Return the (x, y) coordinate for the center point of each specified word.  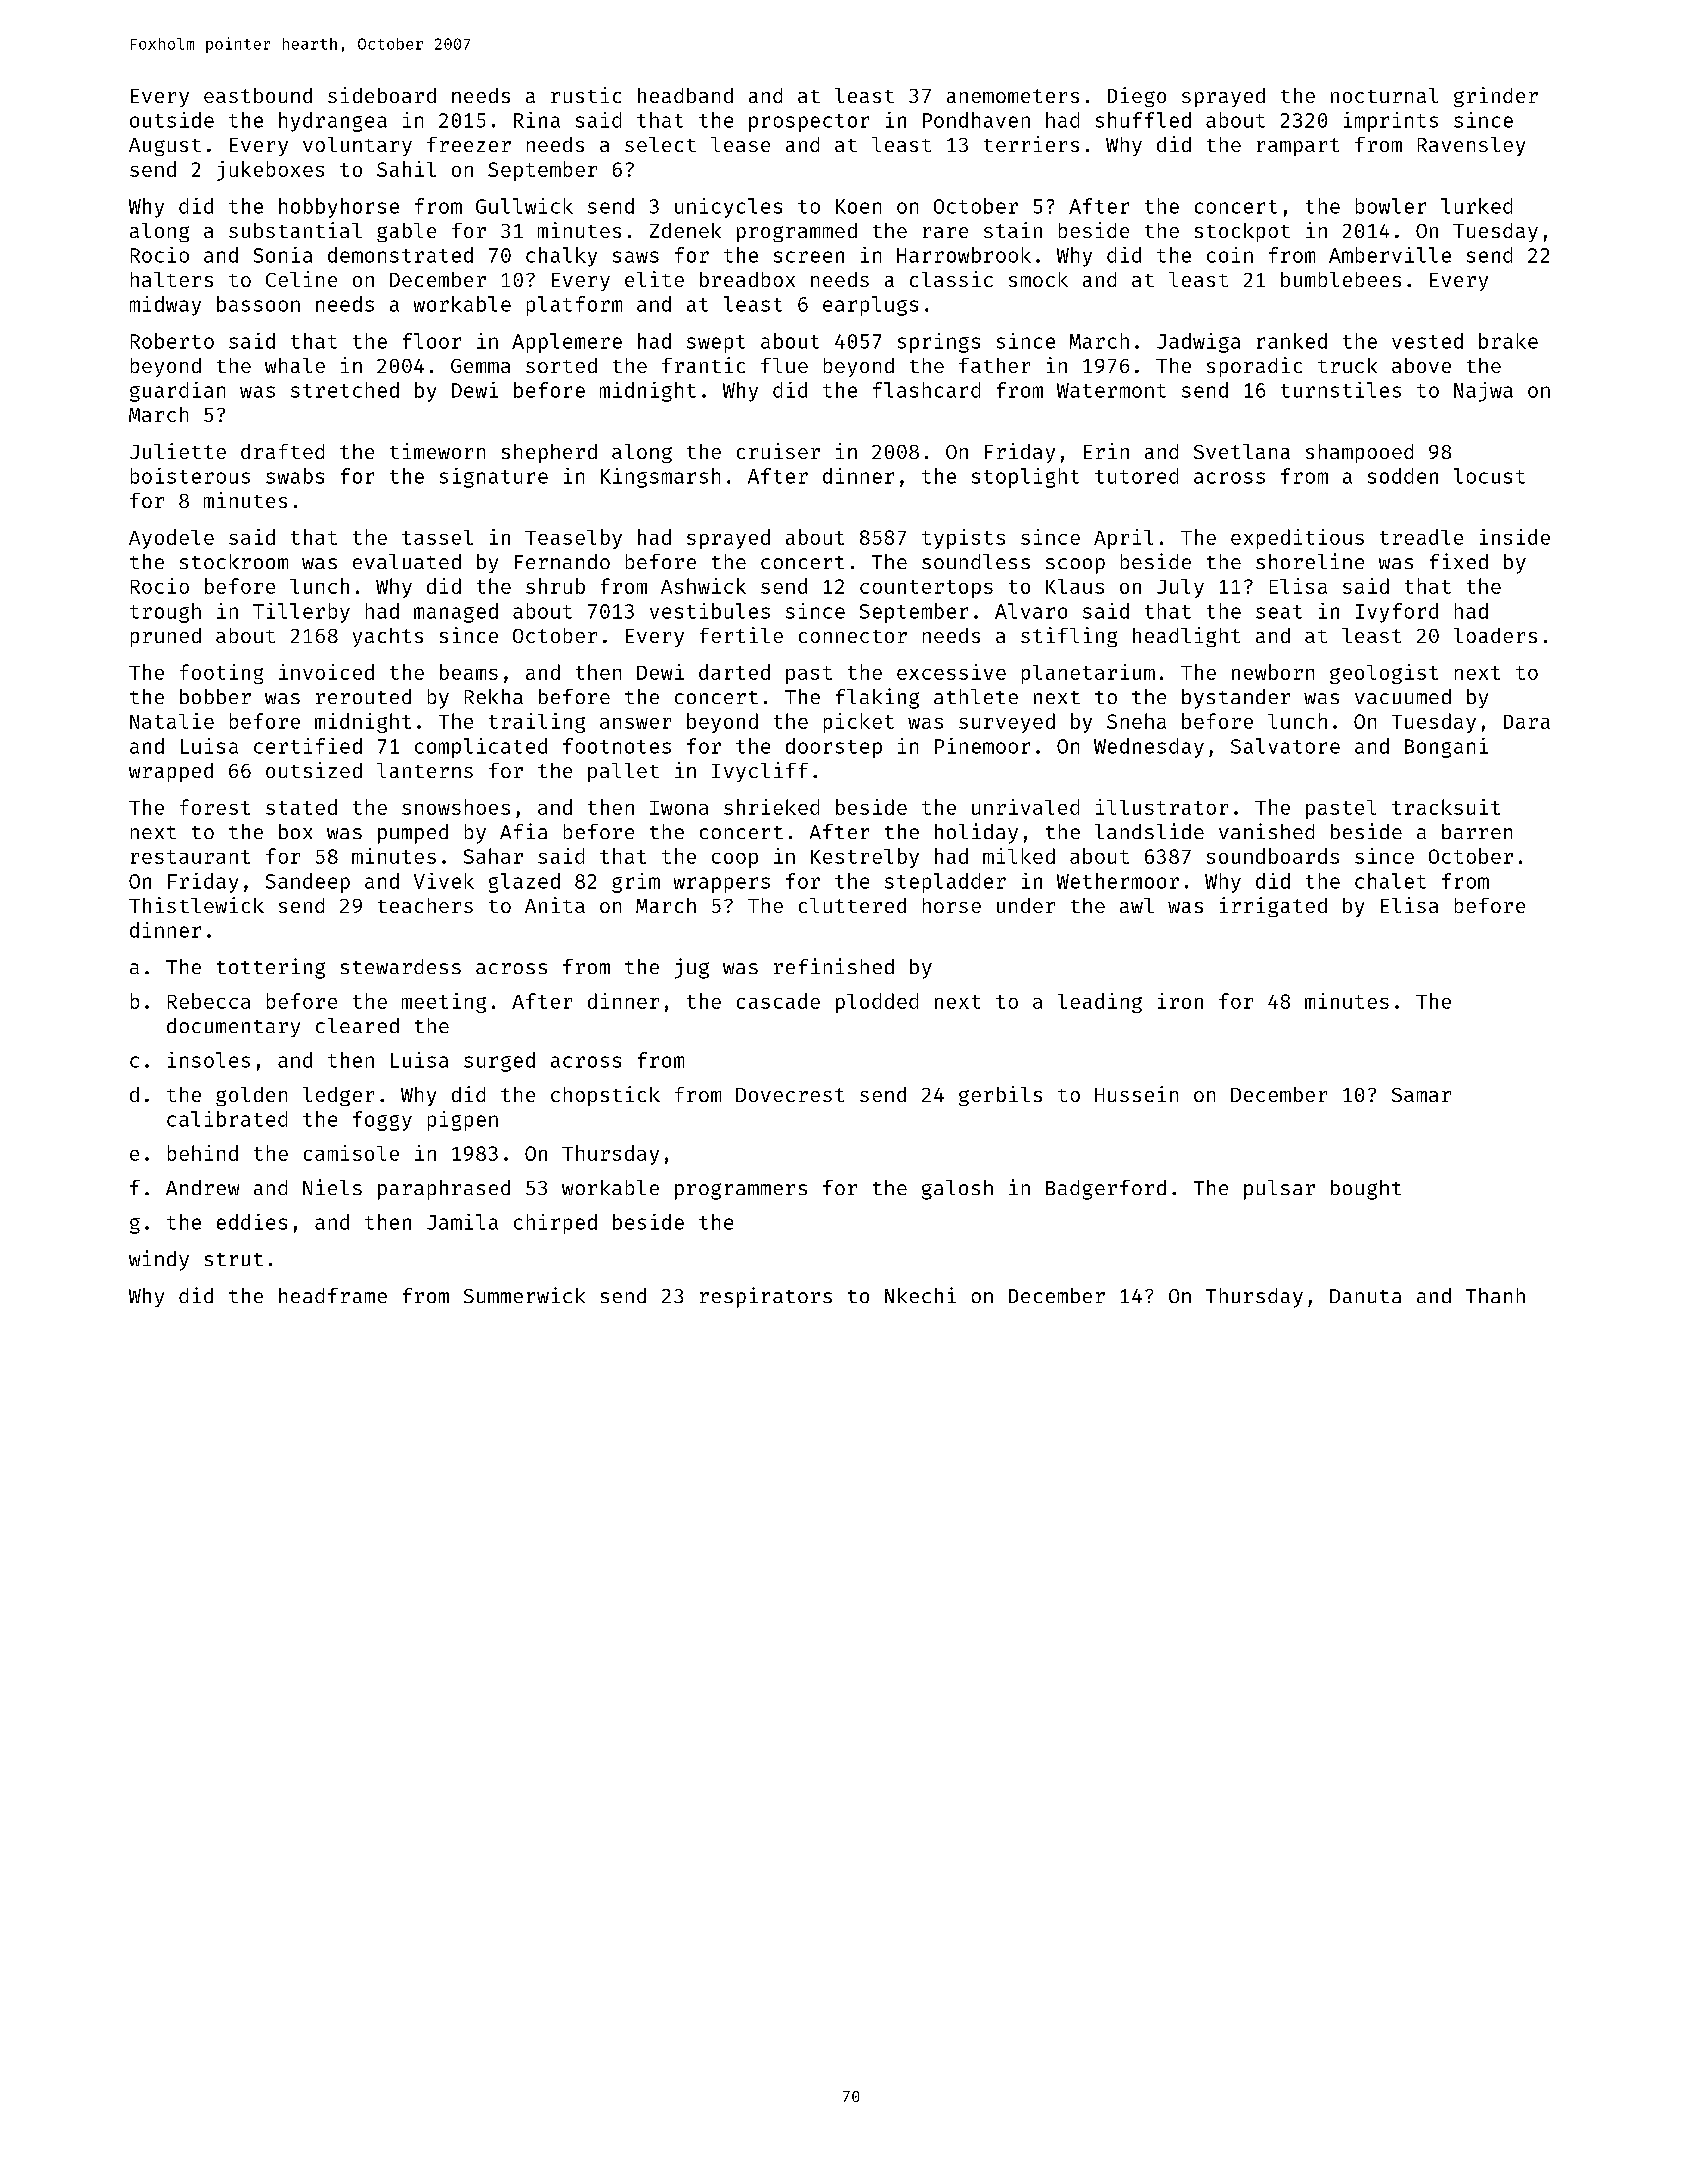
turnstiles (1341, 390)
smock (1038, 279)
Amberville (1390, 255)
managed (456, 613)
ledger (338, 1096)
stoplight (1025, 478)
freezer (469, 144)
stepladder (945, 883)
